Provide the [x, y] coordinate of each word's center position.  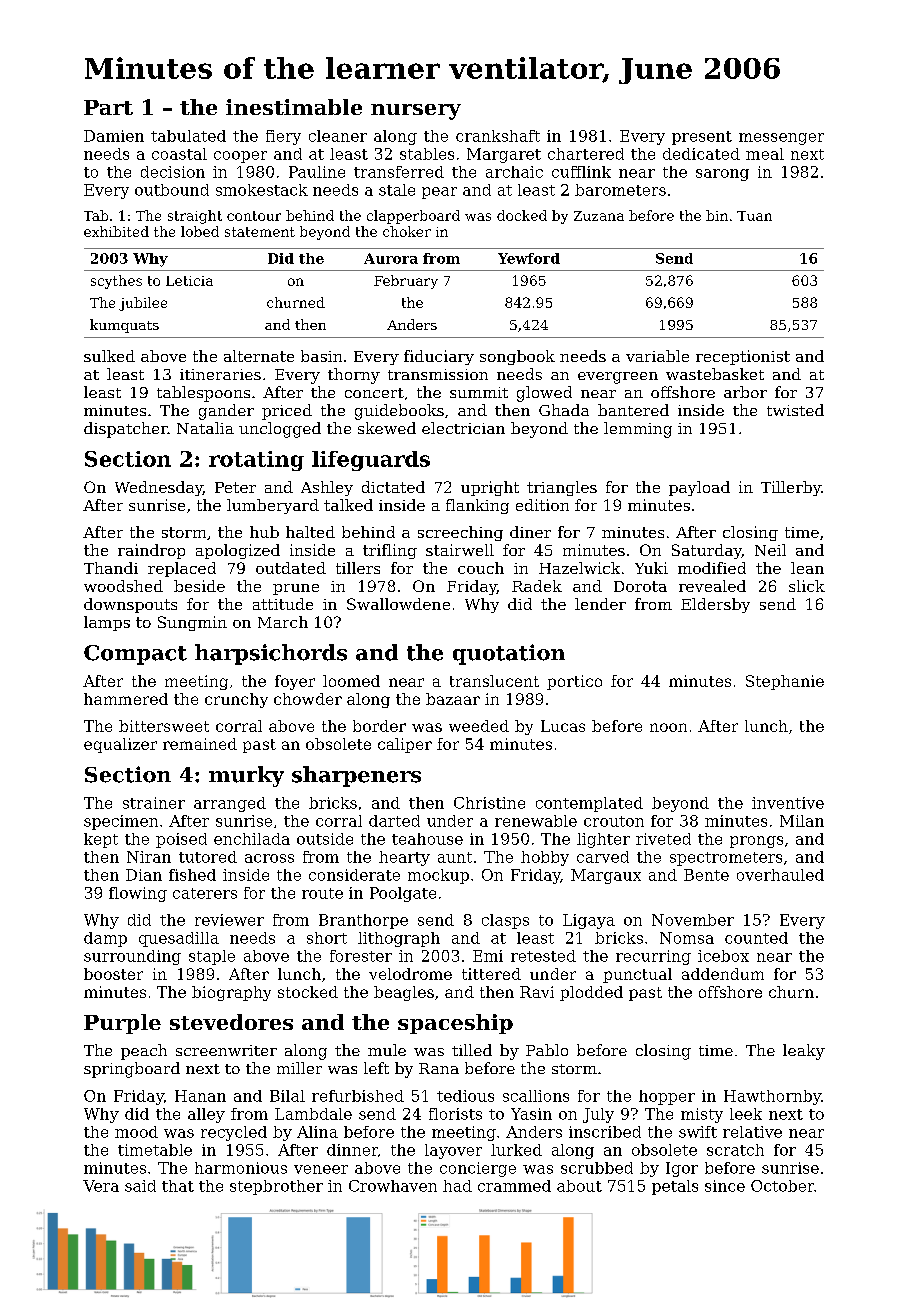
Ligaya [589, 921]
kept [101, 840]
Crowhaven [393, 1186]
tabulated [188, 136]
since [725, 1186]
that [178, 1186]
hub [264, 532]
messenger [781, 139]
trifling [390, 551]
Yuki [651, 568]
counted [756, 938]
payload [699, 488]
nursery [416, 112]
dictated [393, 487]
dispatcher [126, 430]
